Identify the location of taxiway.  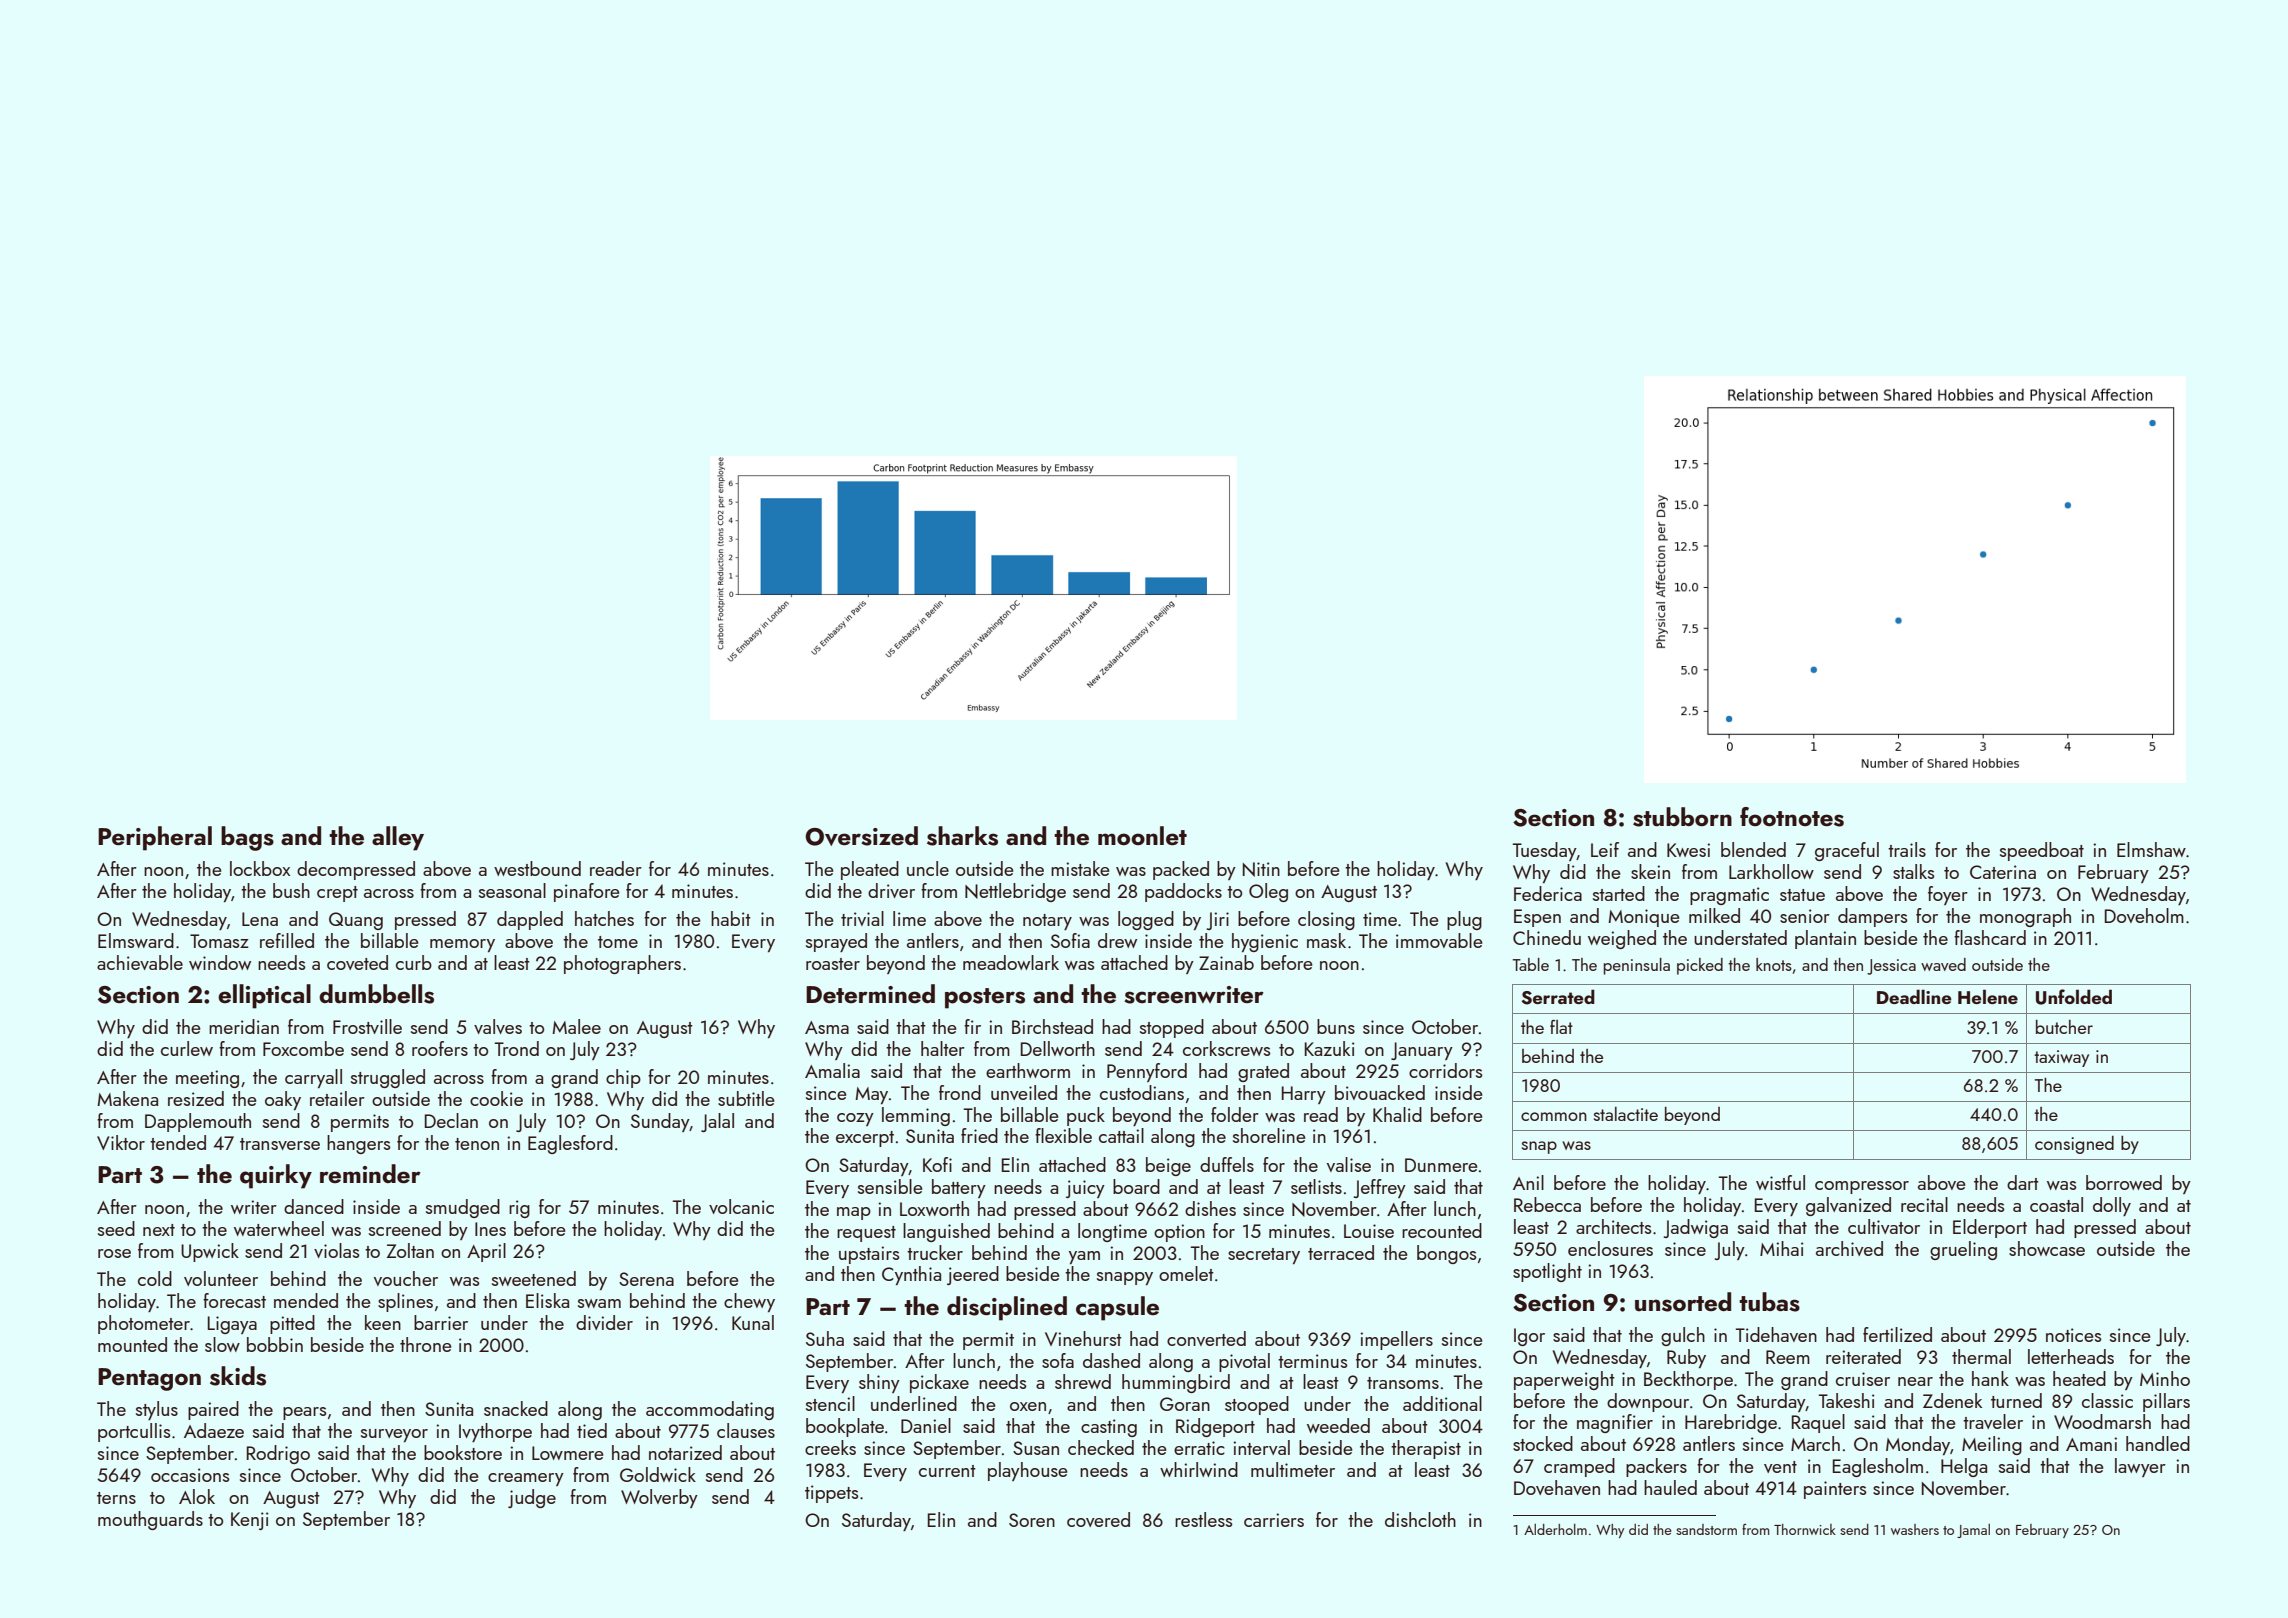
(2061, 1058).
